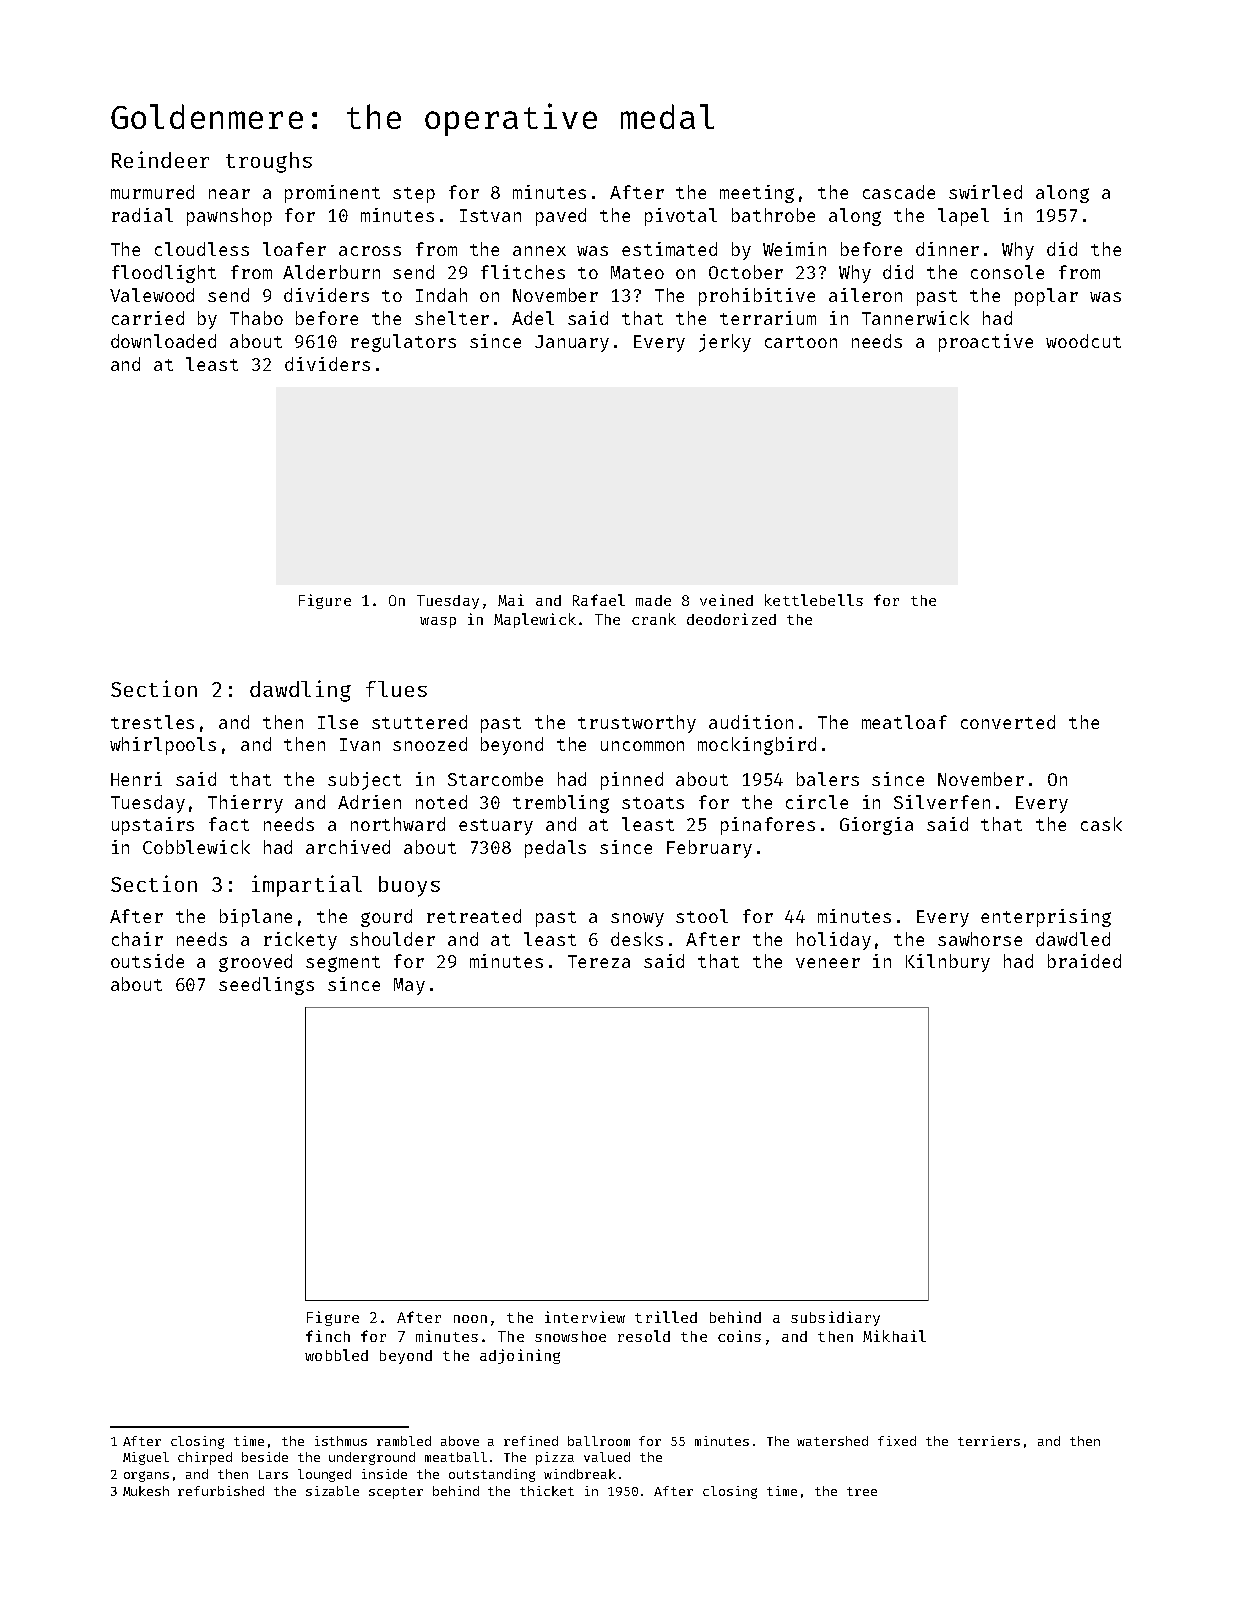 The width and height of the document is (1234, 1597). What do you see at coordinates (160, 159) in the document?
I see `Reindeer` at bounding box center [160, 159].
